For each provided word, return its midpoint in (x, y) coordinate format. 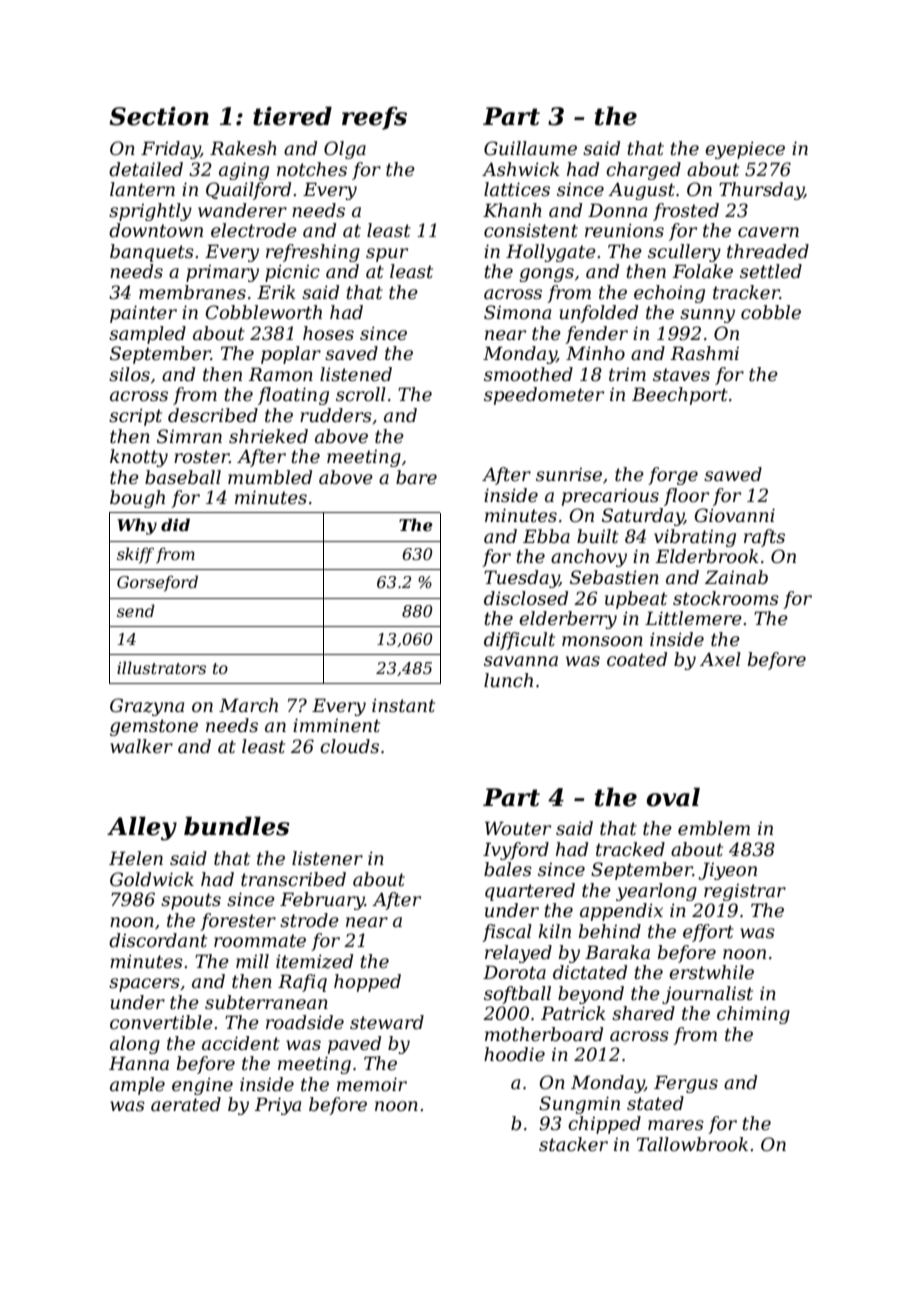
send (136, 610)
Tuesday (521, 579)
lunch (508, 680)
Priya (277, 1106)
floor (686, 497)
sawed (733, 474)
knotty (139, 458)
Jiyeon (727, 871)
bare (416, 477)
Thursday (761, 191)
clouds (349, 746)
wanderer (242, 210)
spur (387, 255)
